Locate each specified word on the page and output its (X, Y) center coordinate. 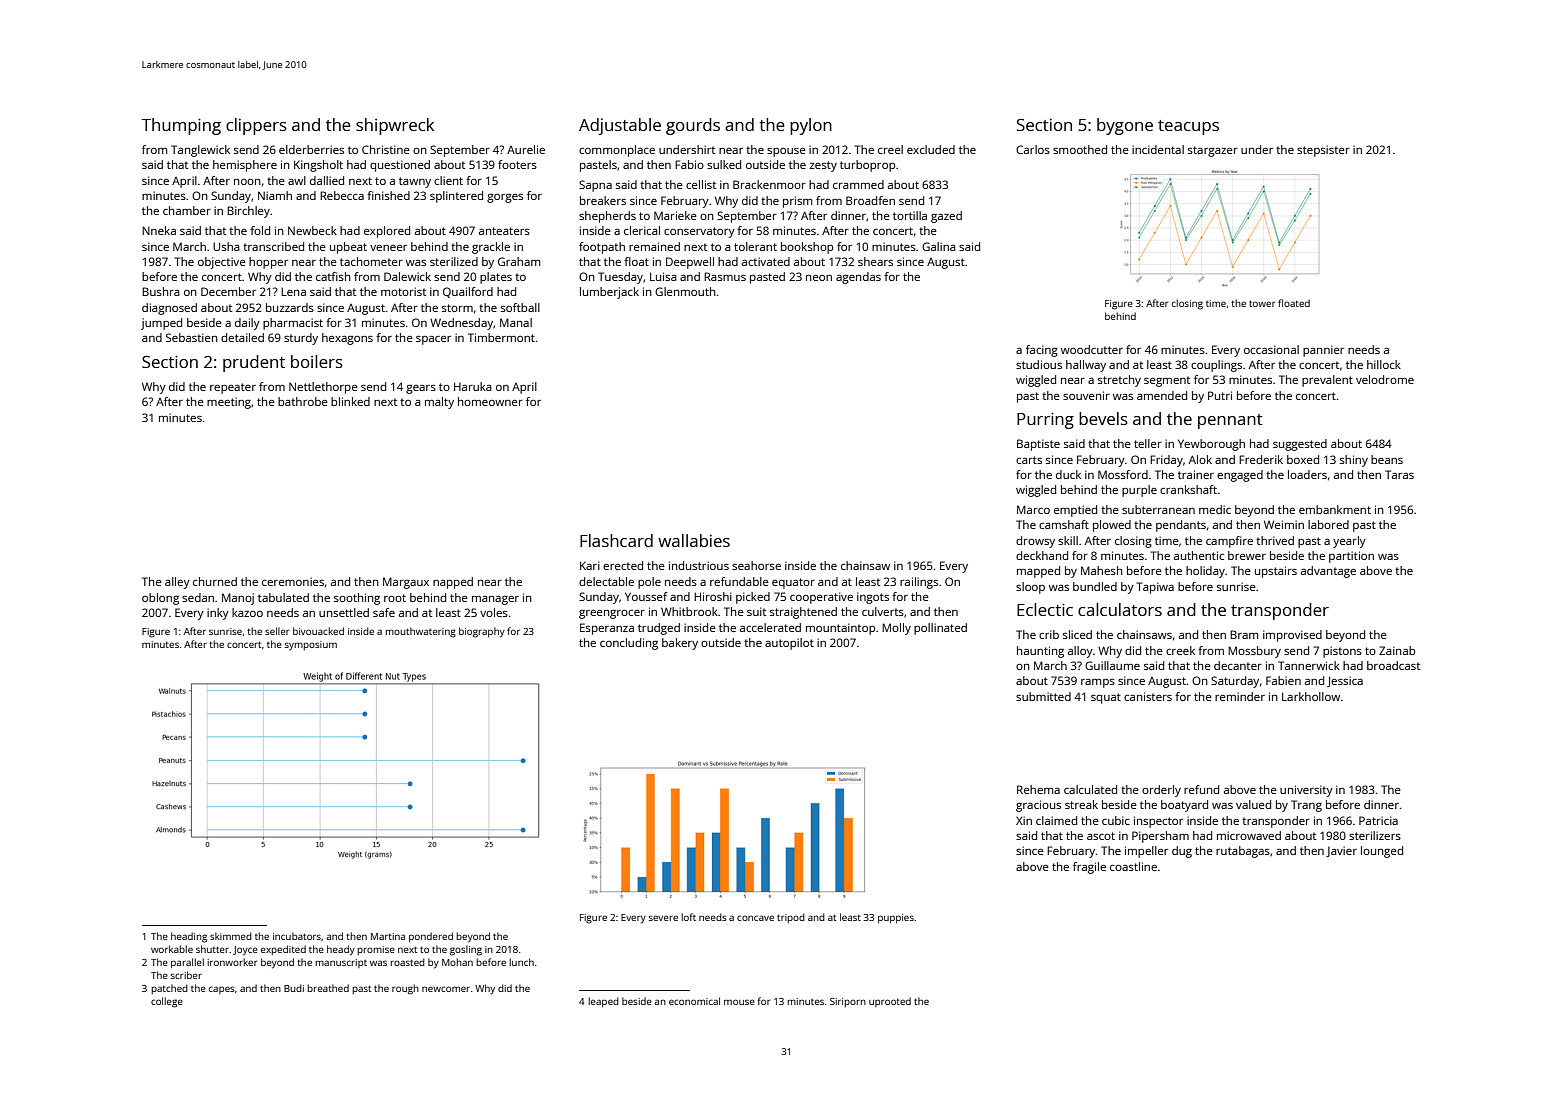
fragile (1089, 868)
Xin (1024, 820)
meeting (229, 403)
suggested (1300, 445)
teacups (1188, 127)
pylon (811, 126)
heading (189, 937)
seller (277, 631)
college (167, 1002)
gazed (946, 217)
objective (222, 263)
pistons (1342, 652)
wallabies (694, 540)
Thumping (181, 126)
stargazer (1213, 151)
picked (753, 598)
